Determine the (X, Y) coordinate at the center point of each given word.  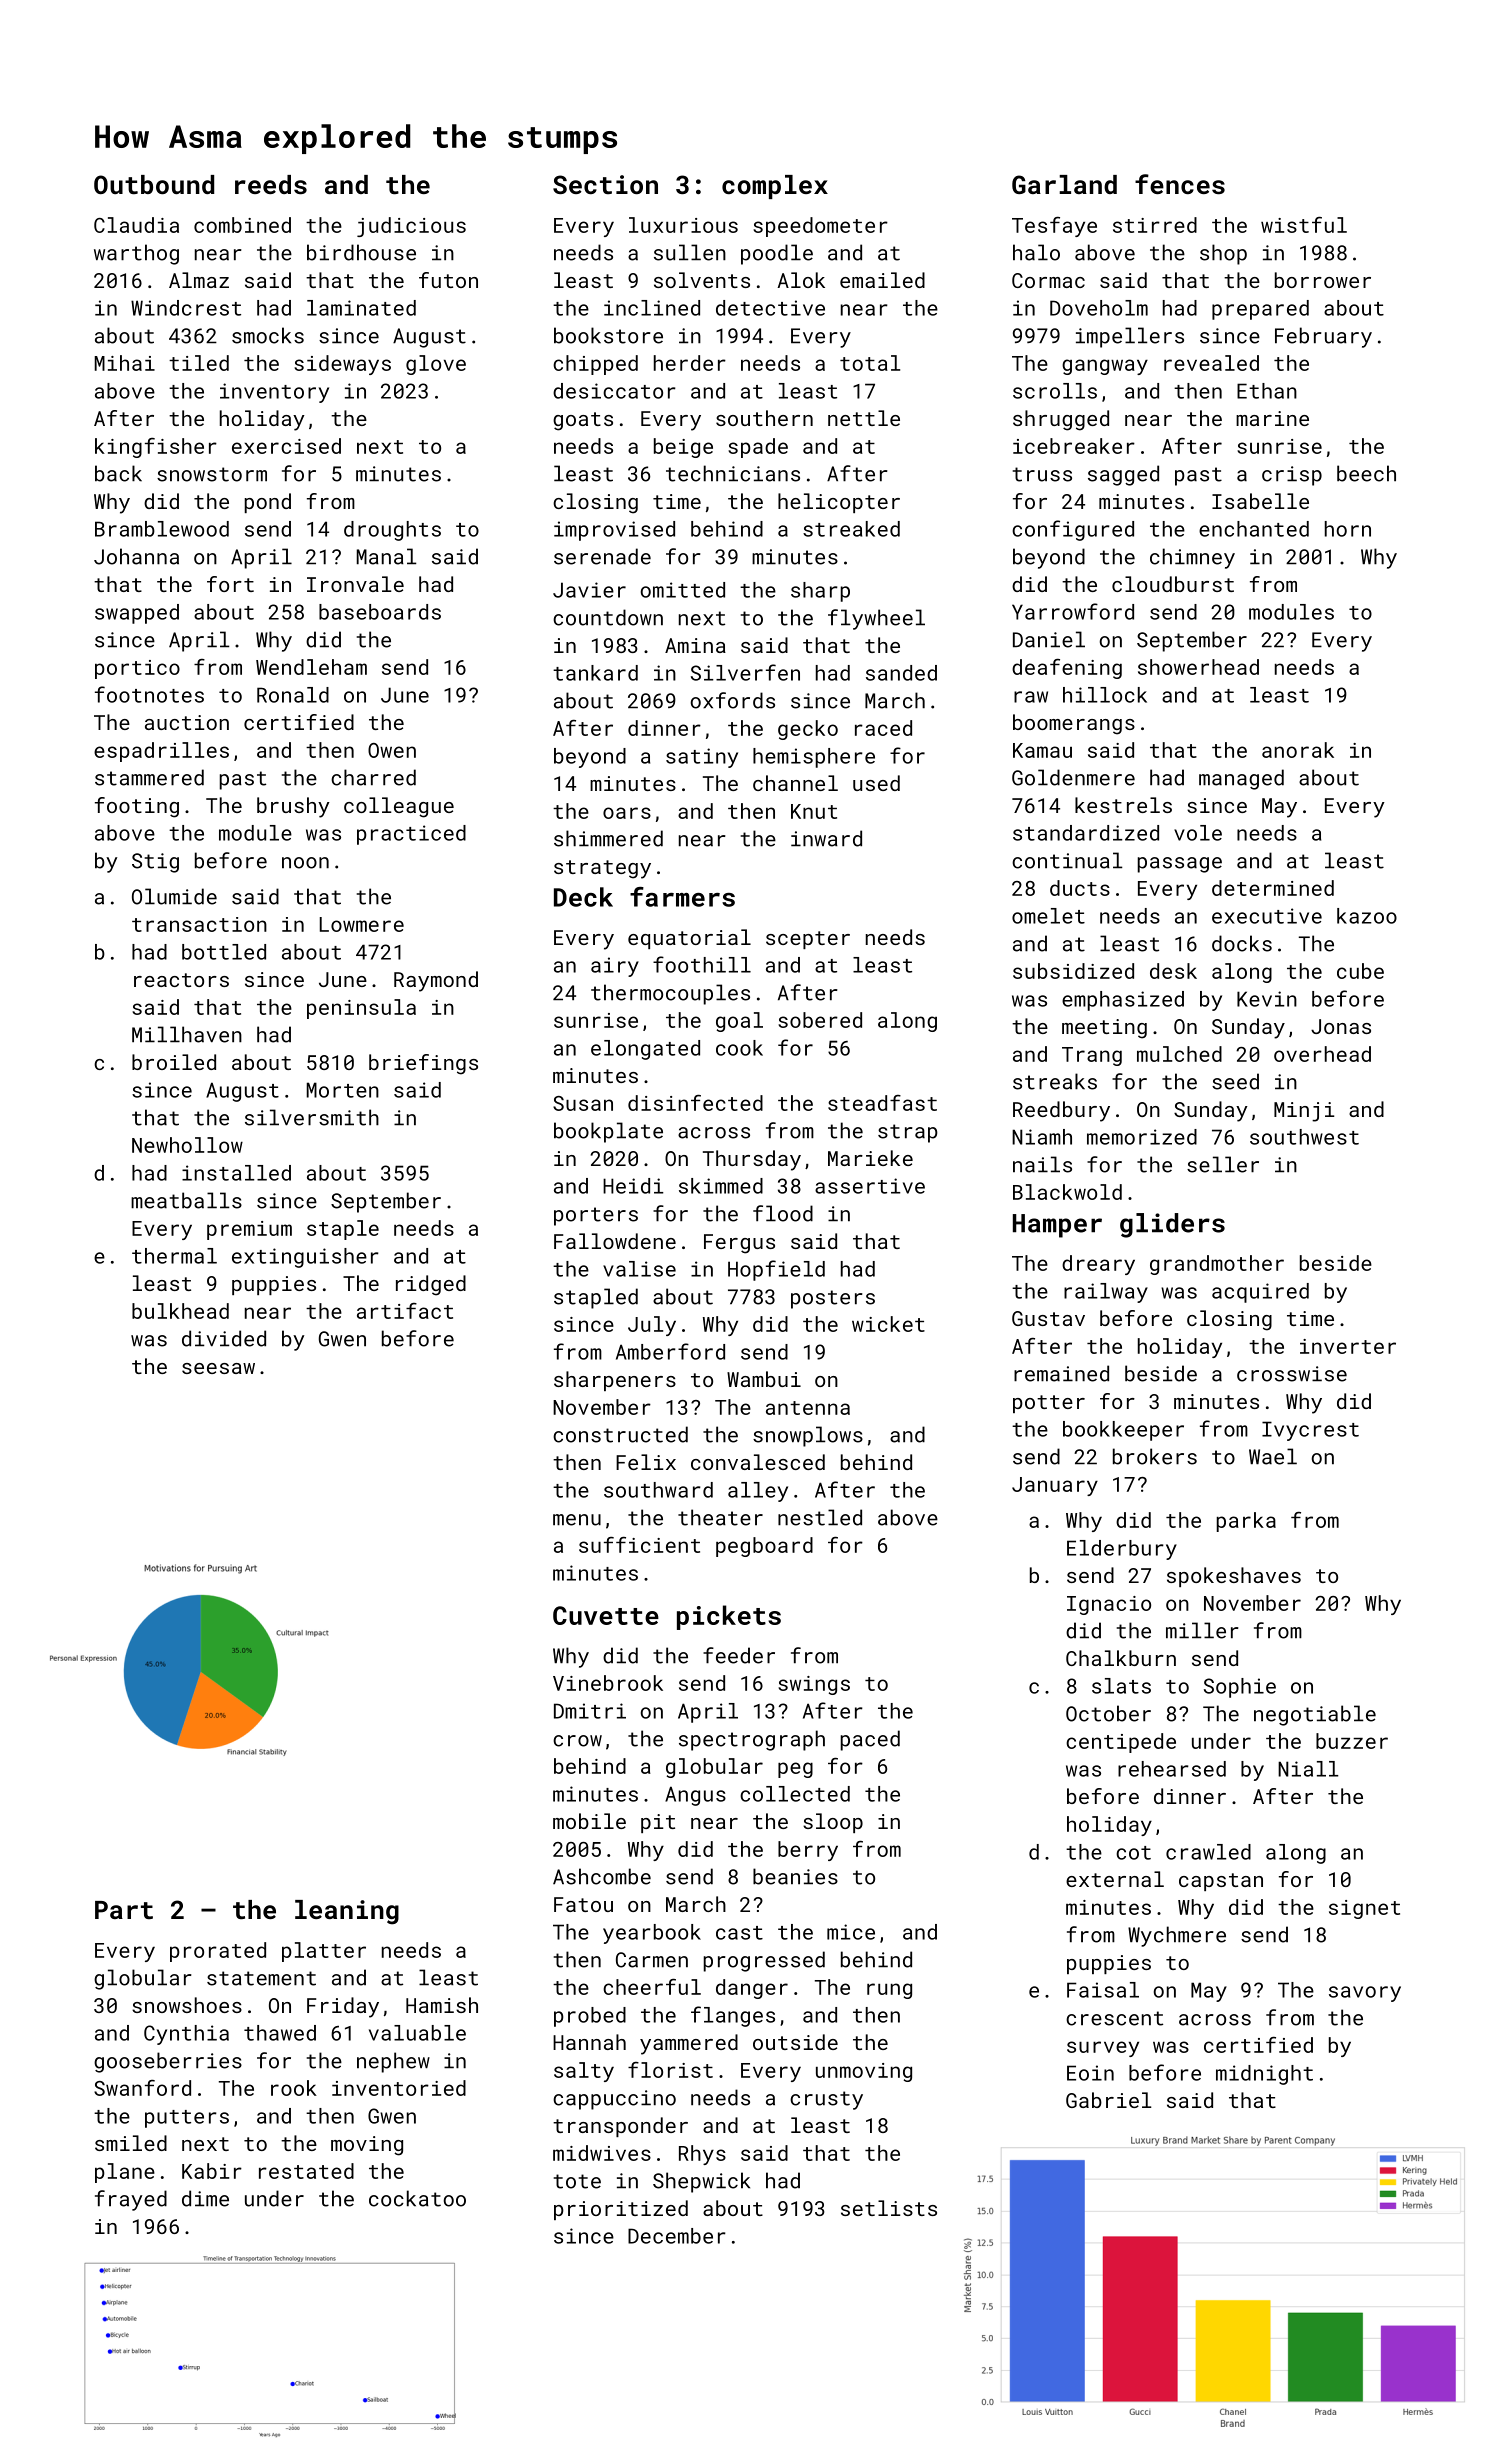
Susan (583, 1103)
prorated (218, 1952)
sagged (1123, 475)
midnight (1264, 2075)
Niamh (1042, 1137)
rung (889, 1991)
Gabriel (1108, 2100)
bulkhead (180, 1311)
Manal (386, 556)
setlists (889, 2208)
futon (448, 280)
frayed (131, 2200)
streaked (851, 529)
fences (1180, 184)
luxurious (683, 225)
